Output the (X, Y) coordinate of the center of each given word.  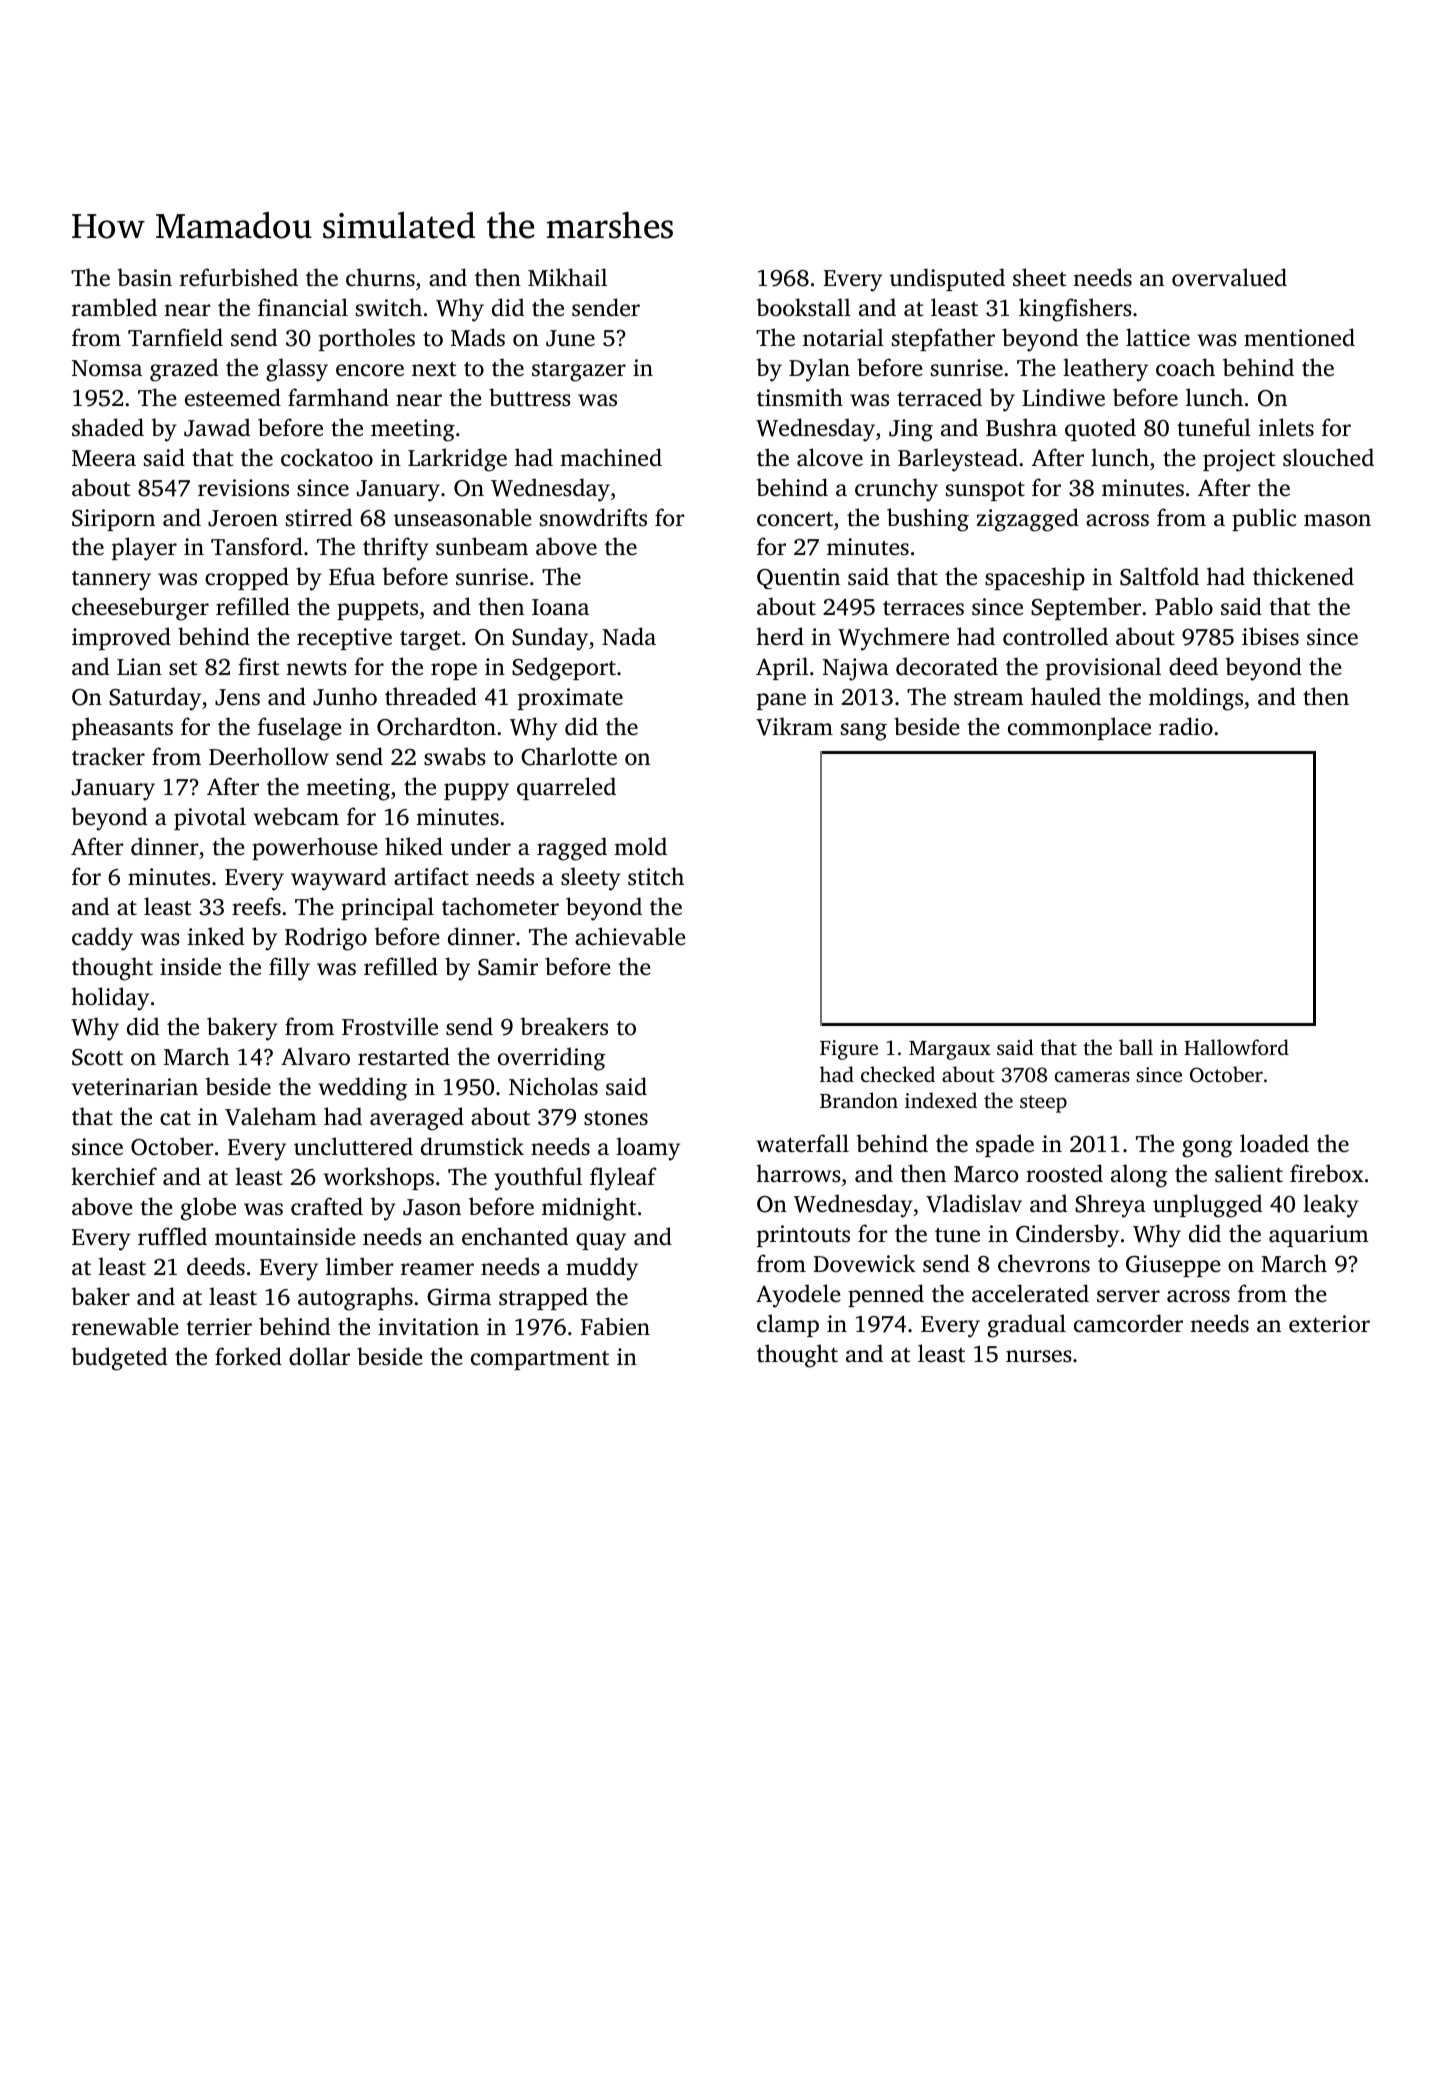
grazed (184, 370)
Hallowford (1236, 1047)
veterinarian (134, 1087)
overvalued (1229, 277)
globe (208, 1209)
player (144, 549)
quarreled (566, 788)
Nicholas (553, 1086)
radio (1186, 726)
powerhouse (314, 848)
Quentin (798, 579)
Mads (478, 337)
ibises (1270, 636)
